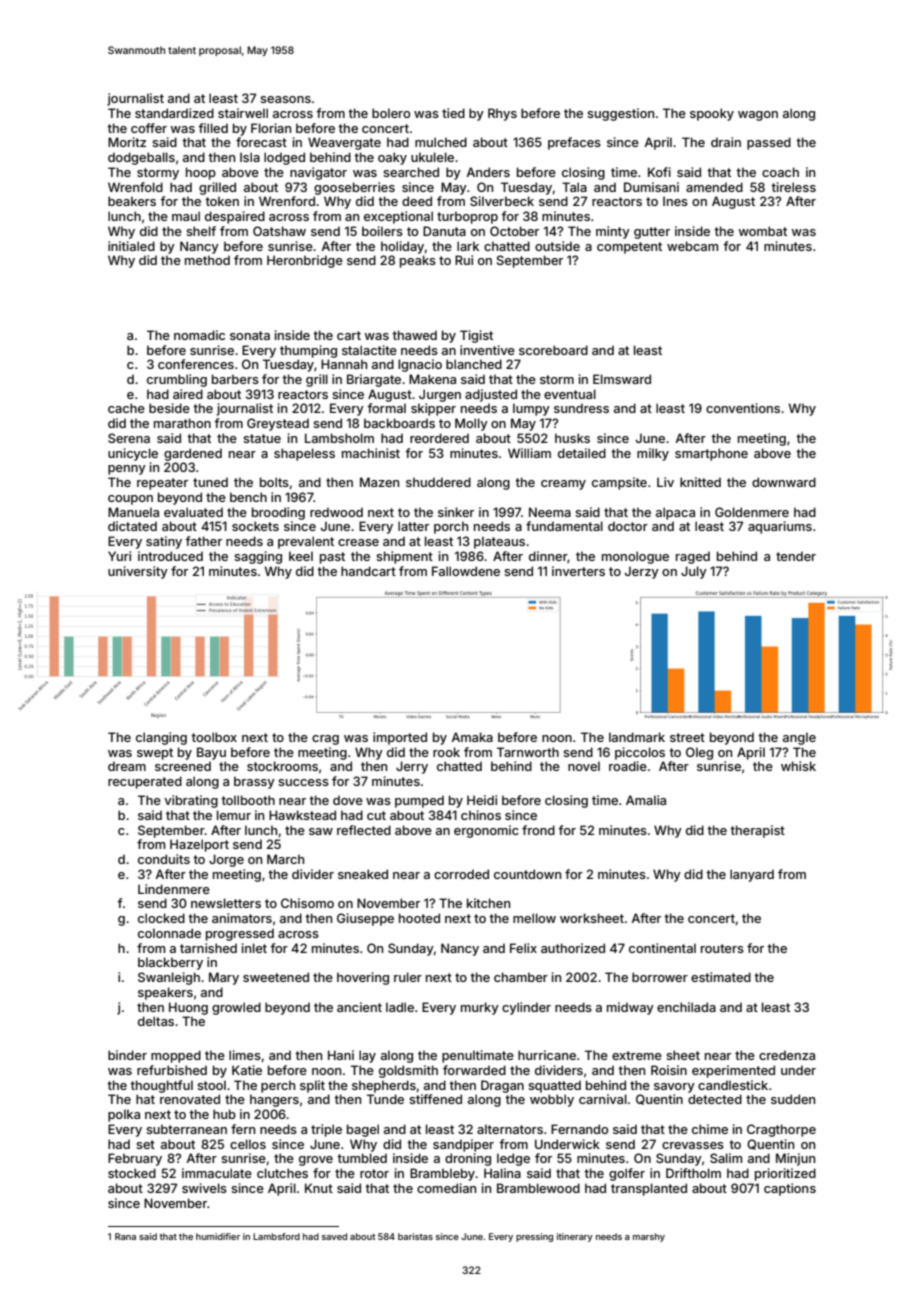 This document has height=1308, width=924. Describe the element at coordinates (412, 767) in the document. I see `Jerry` at that location.
